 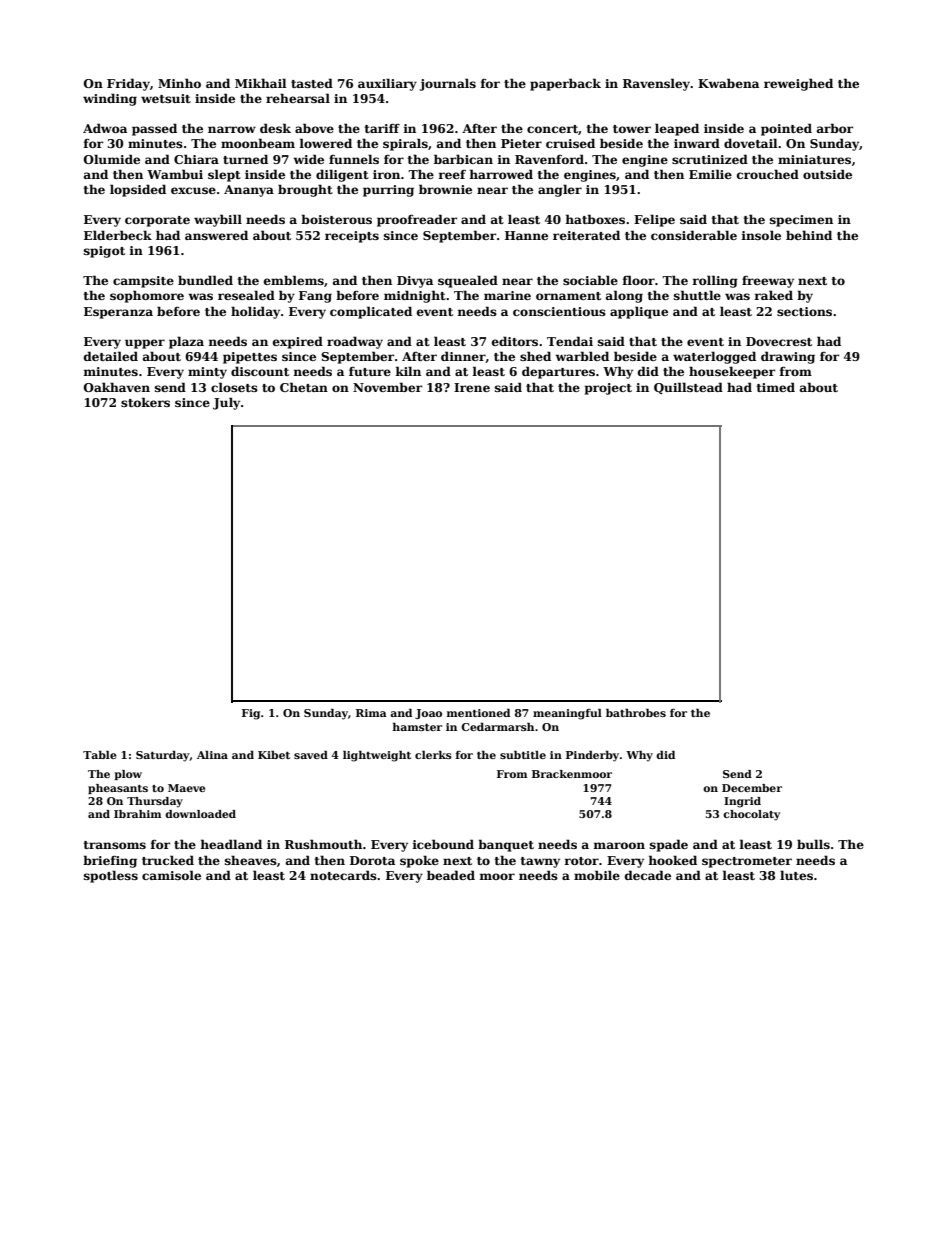 I want to click on Pieter, so click(x=521, y=143).
